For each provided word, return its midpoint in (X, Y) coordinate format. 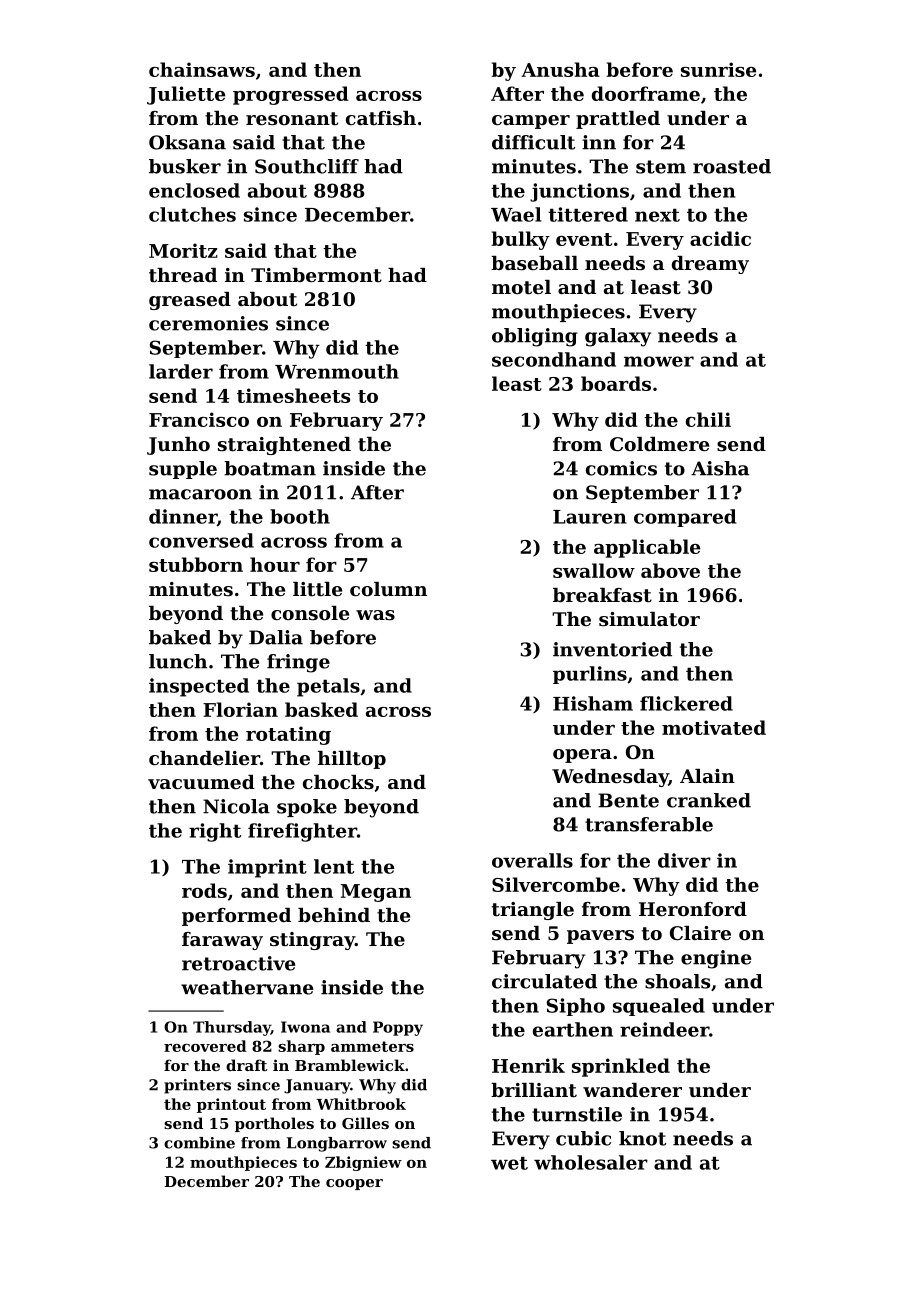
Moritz (183, 250)
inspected (199, 687)
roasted (732, 166)
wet (509, 1163)
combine (199, 1143)
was (375, 615)
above (670, 570)
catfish (381, 118)
